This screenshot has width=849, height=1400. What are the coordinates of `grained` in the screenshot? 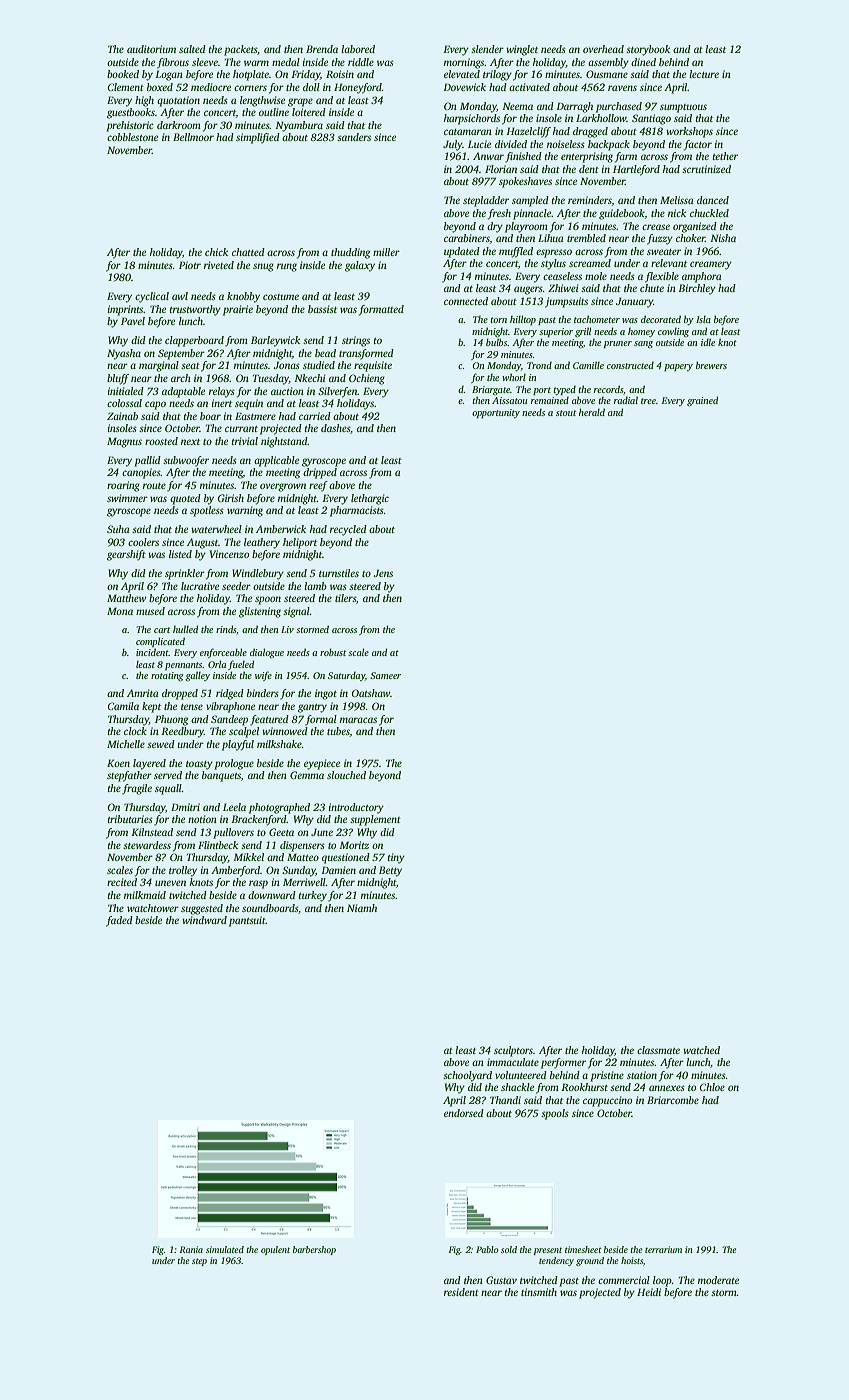 It's located at (702, 401).
